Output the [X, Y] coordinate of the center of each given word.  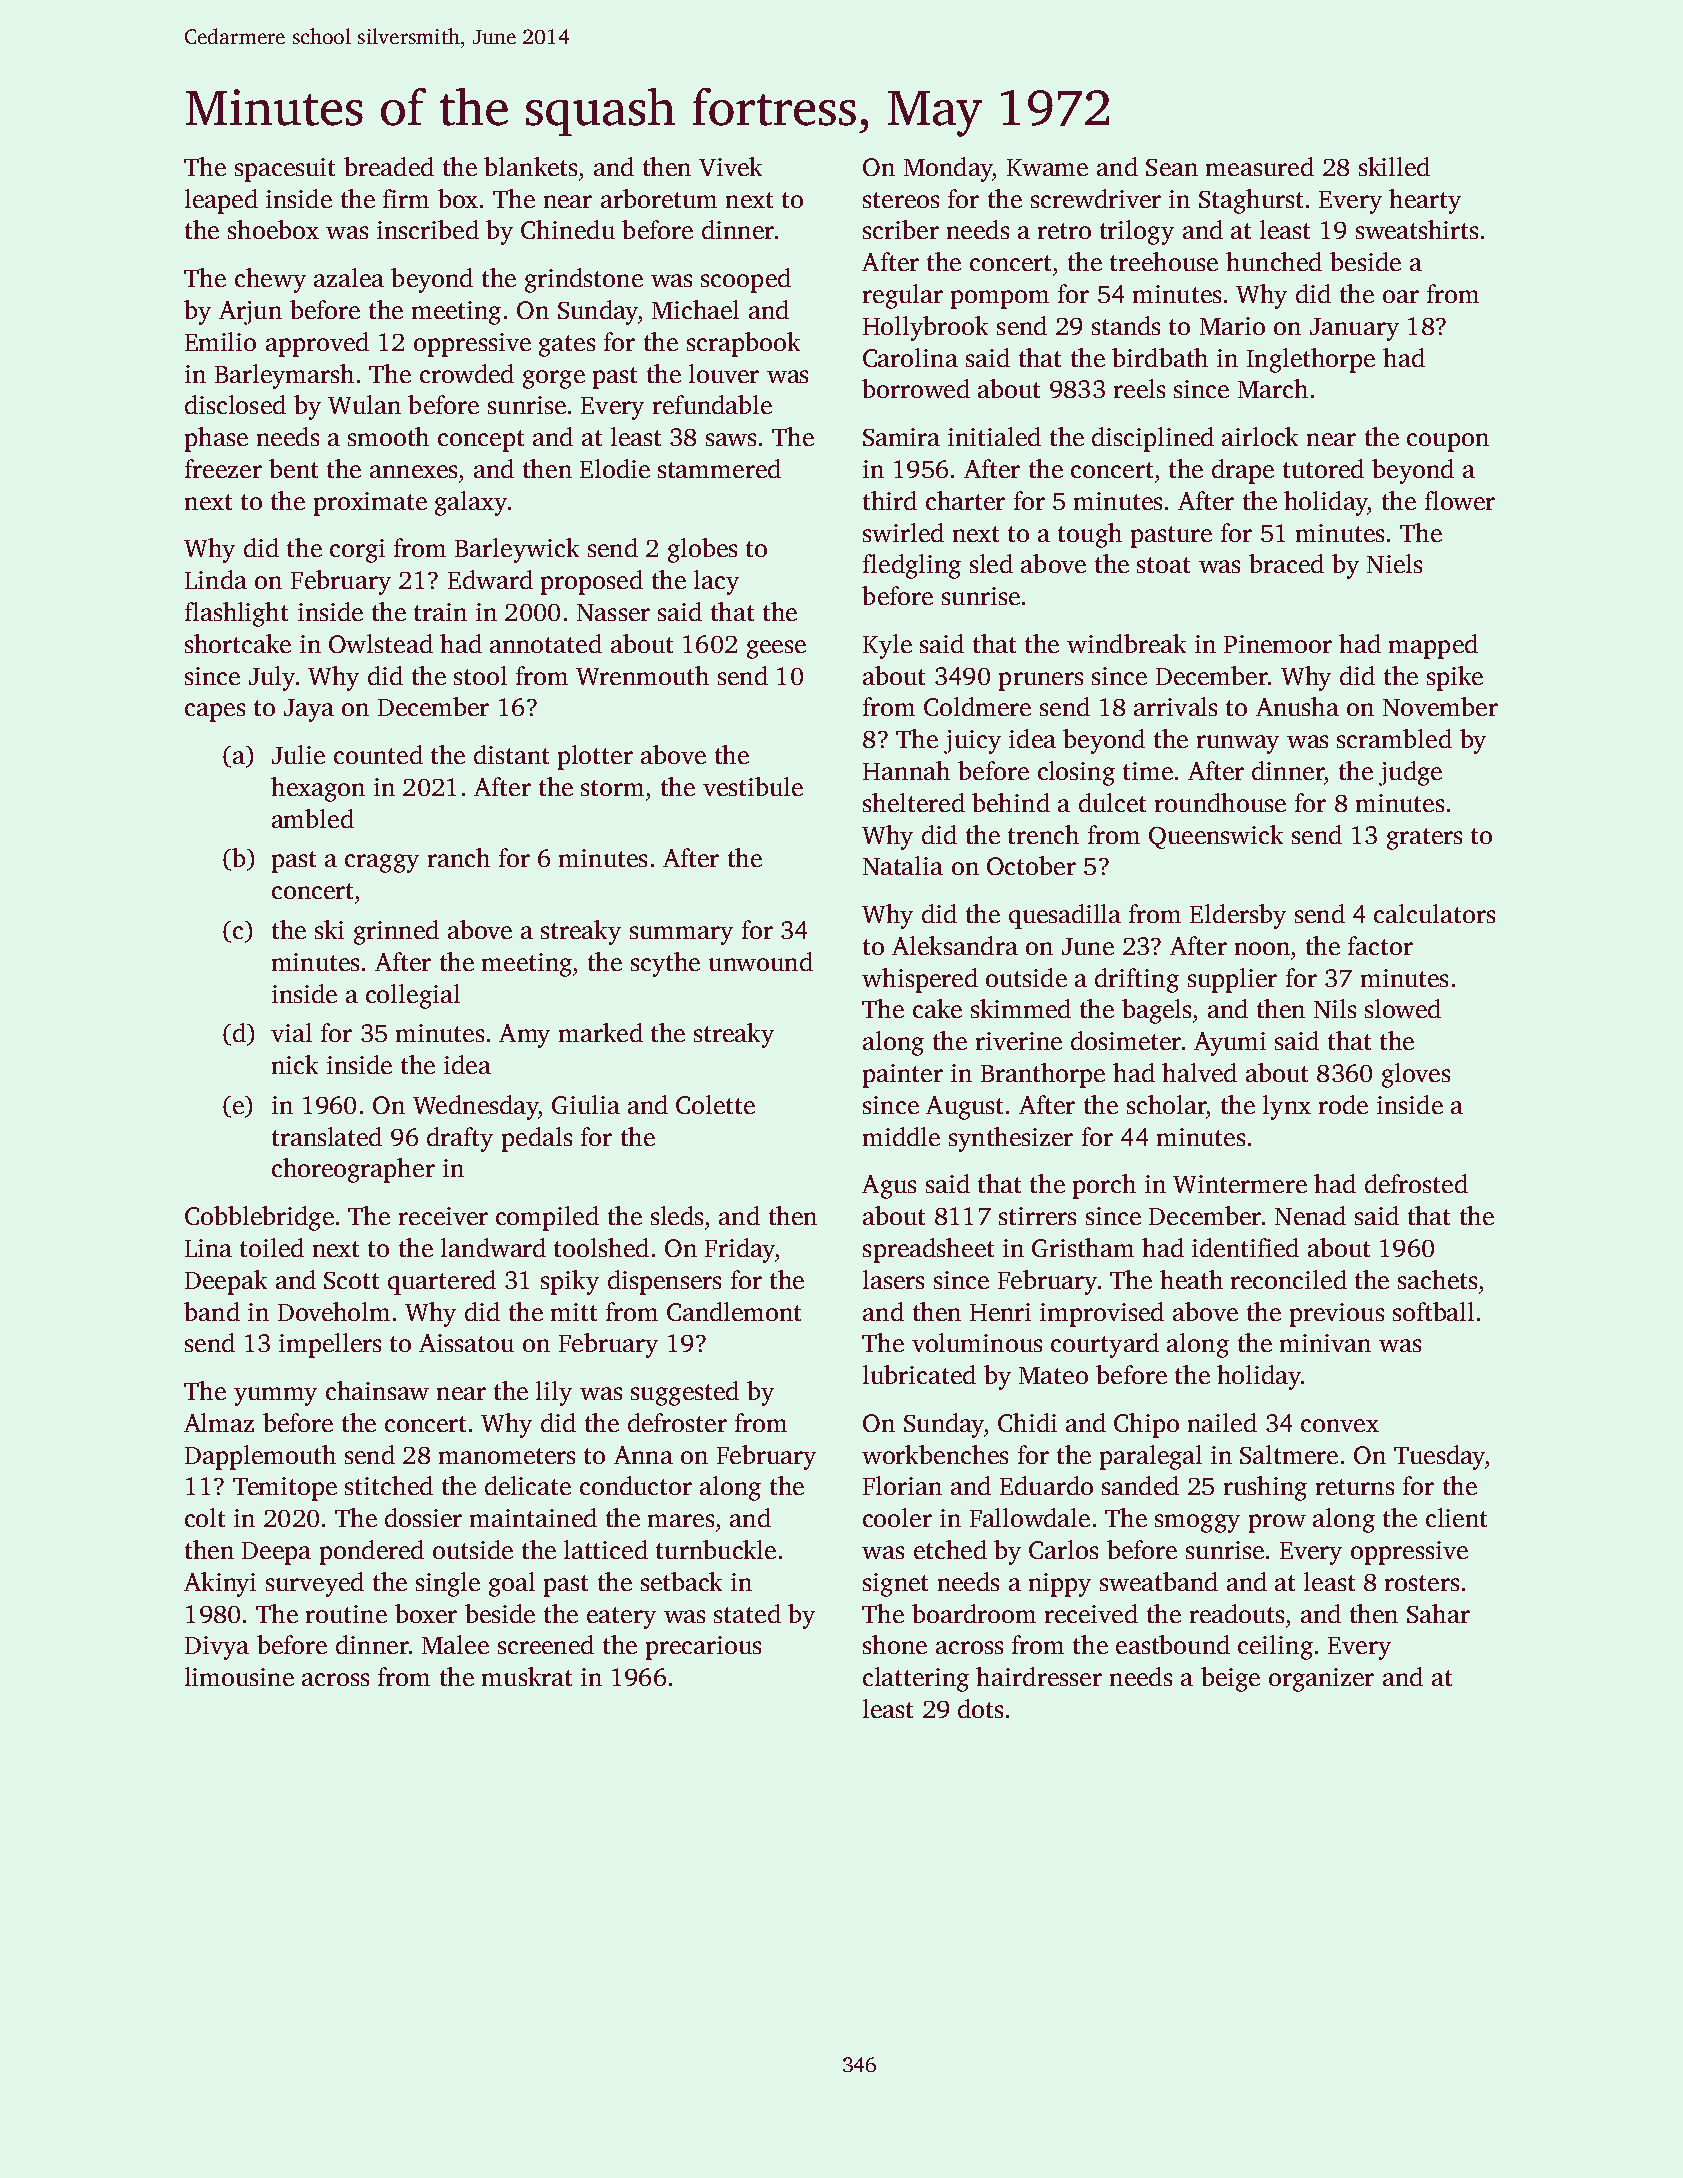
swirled [903, 532]
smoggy [1197, 1523]
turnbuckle [716, 1549]
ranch [459, 857]
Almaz [219, 1422]
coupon [1448, 442]
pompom [1000, 299]
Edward [490, 579]
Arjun [250, 313]
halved [1199, 1072]
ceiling [1275, 1647]
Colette [715, 1104]
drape [1243, 471]
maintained [533, 1517]
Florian [902, 1485]
